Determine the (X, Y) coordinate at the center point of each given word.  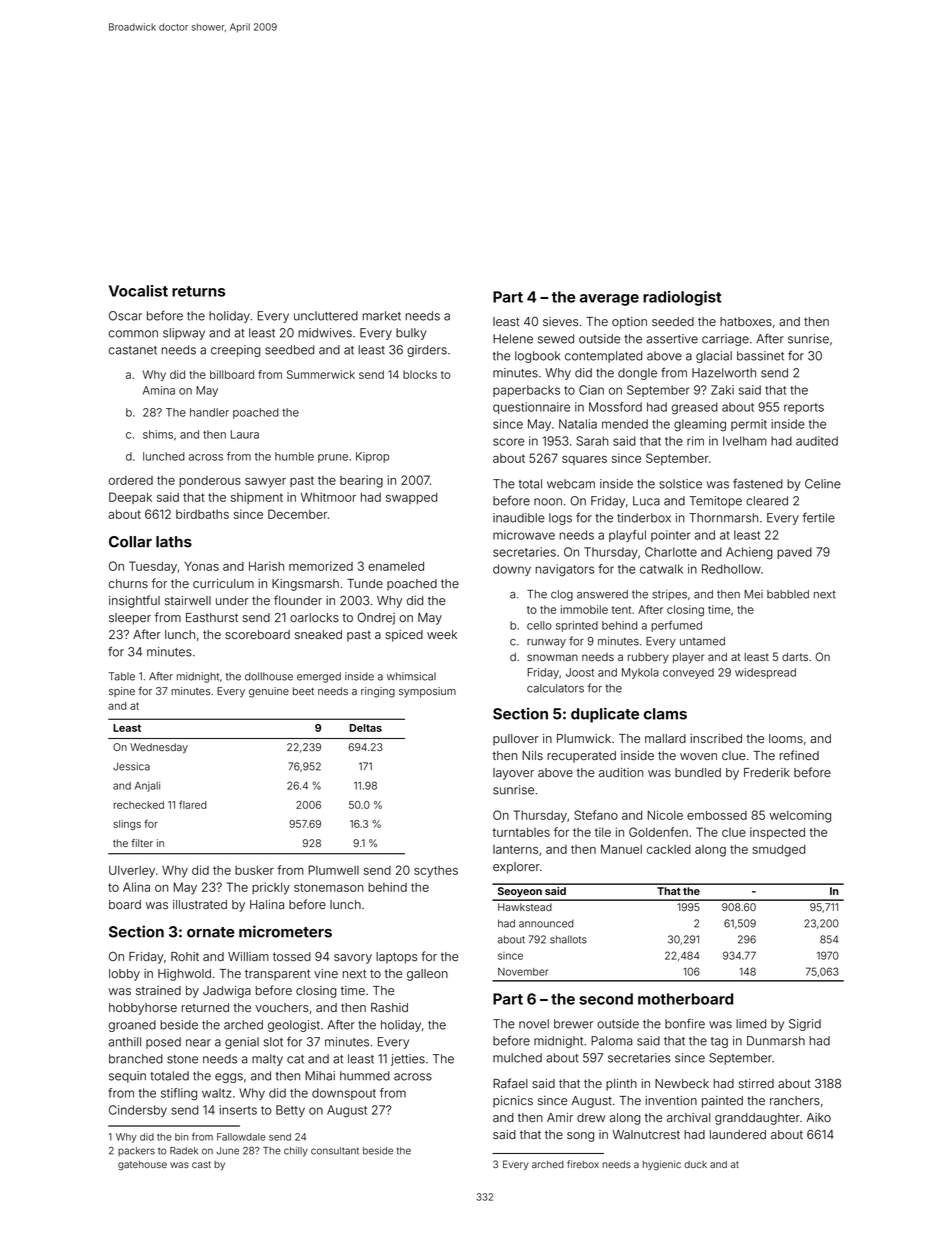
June (227, 1151)
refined (799, 755)
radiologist (682, 298)
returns (198, 291)
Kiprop (372, 457)
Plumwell (334, 870)
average (609, 300)
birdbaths (202, 514)
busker (254, 870)
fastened (758, 483)
